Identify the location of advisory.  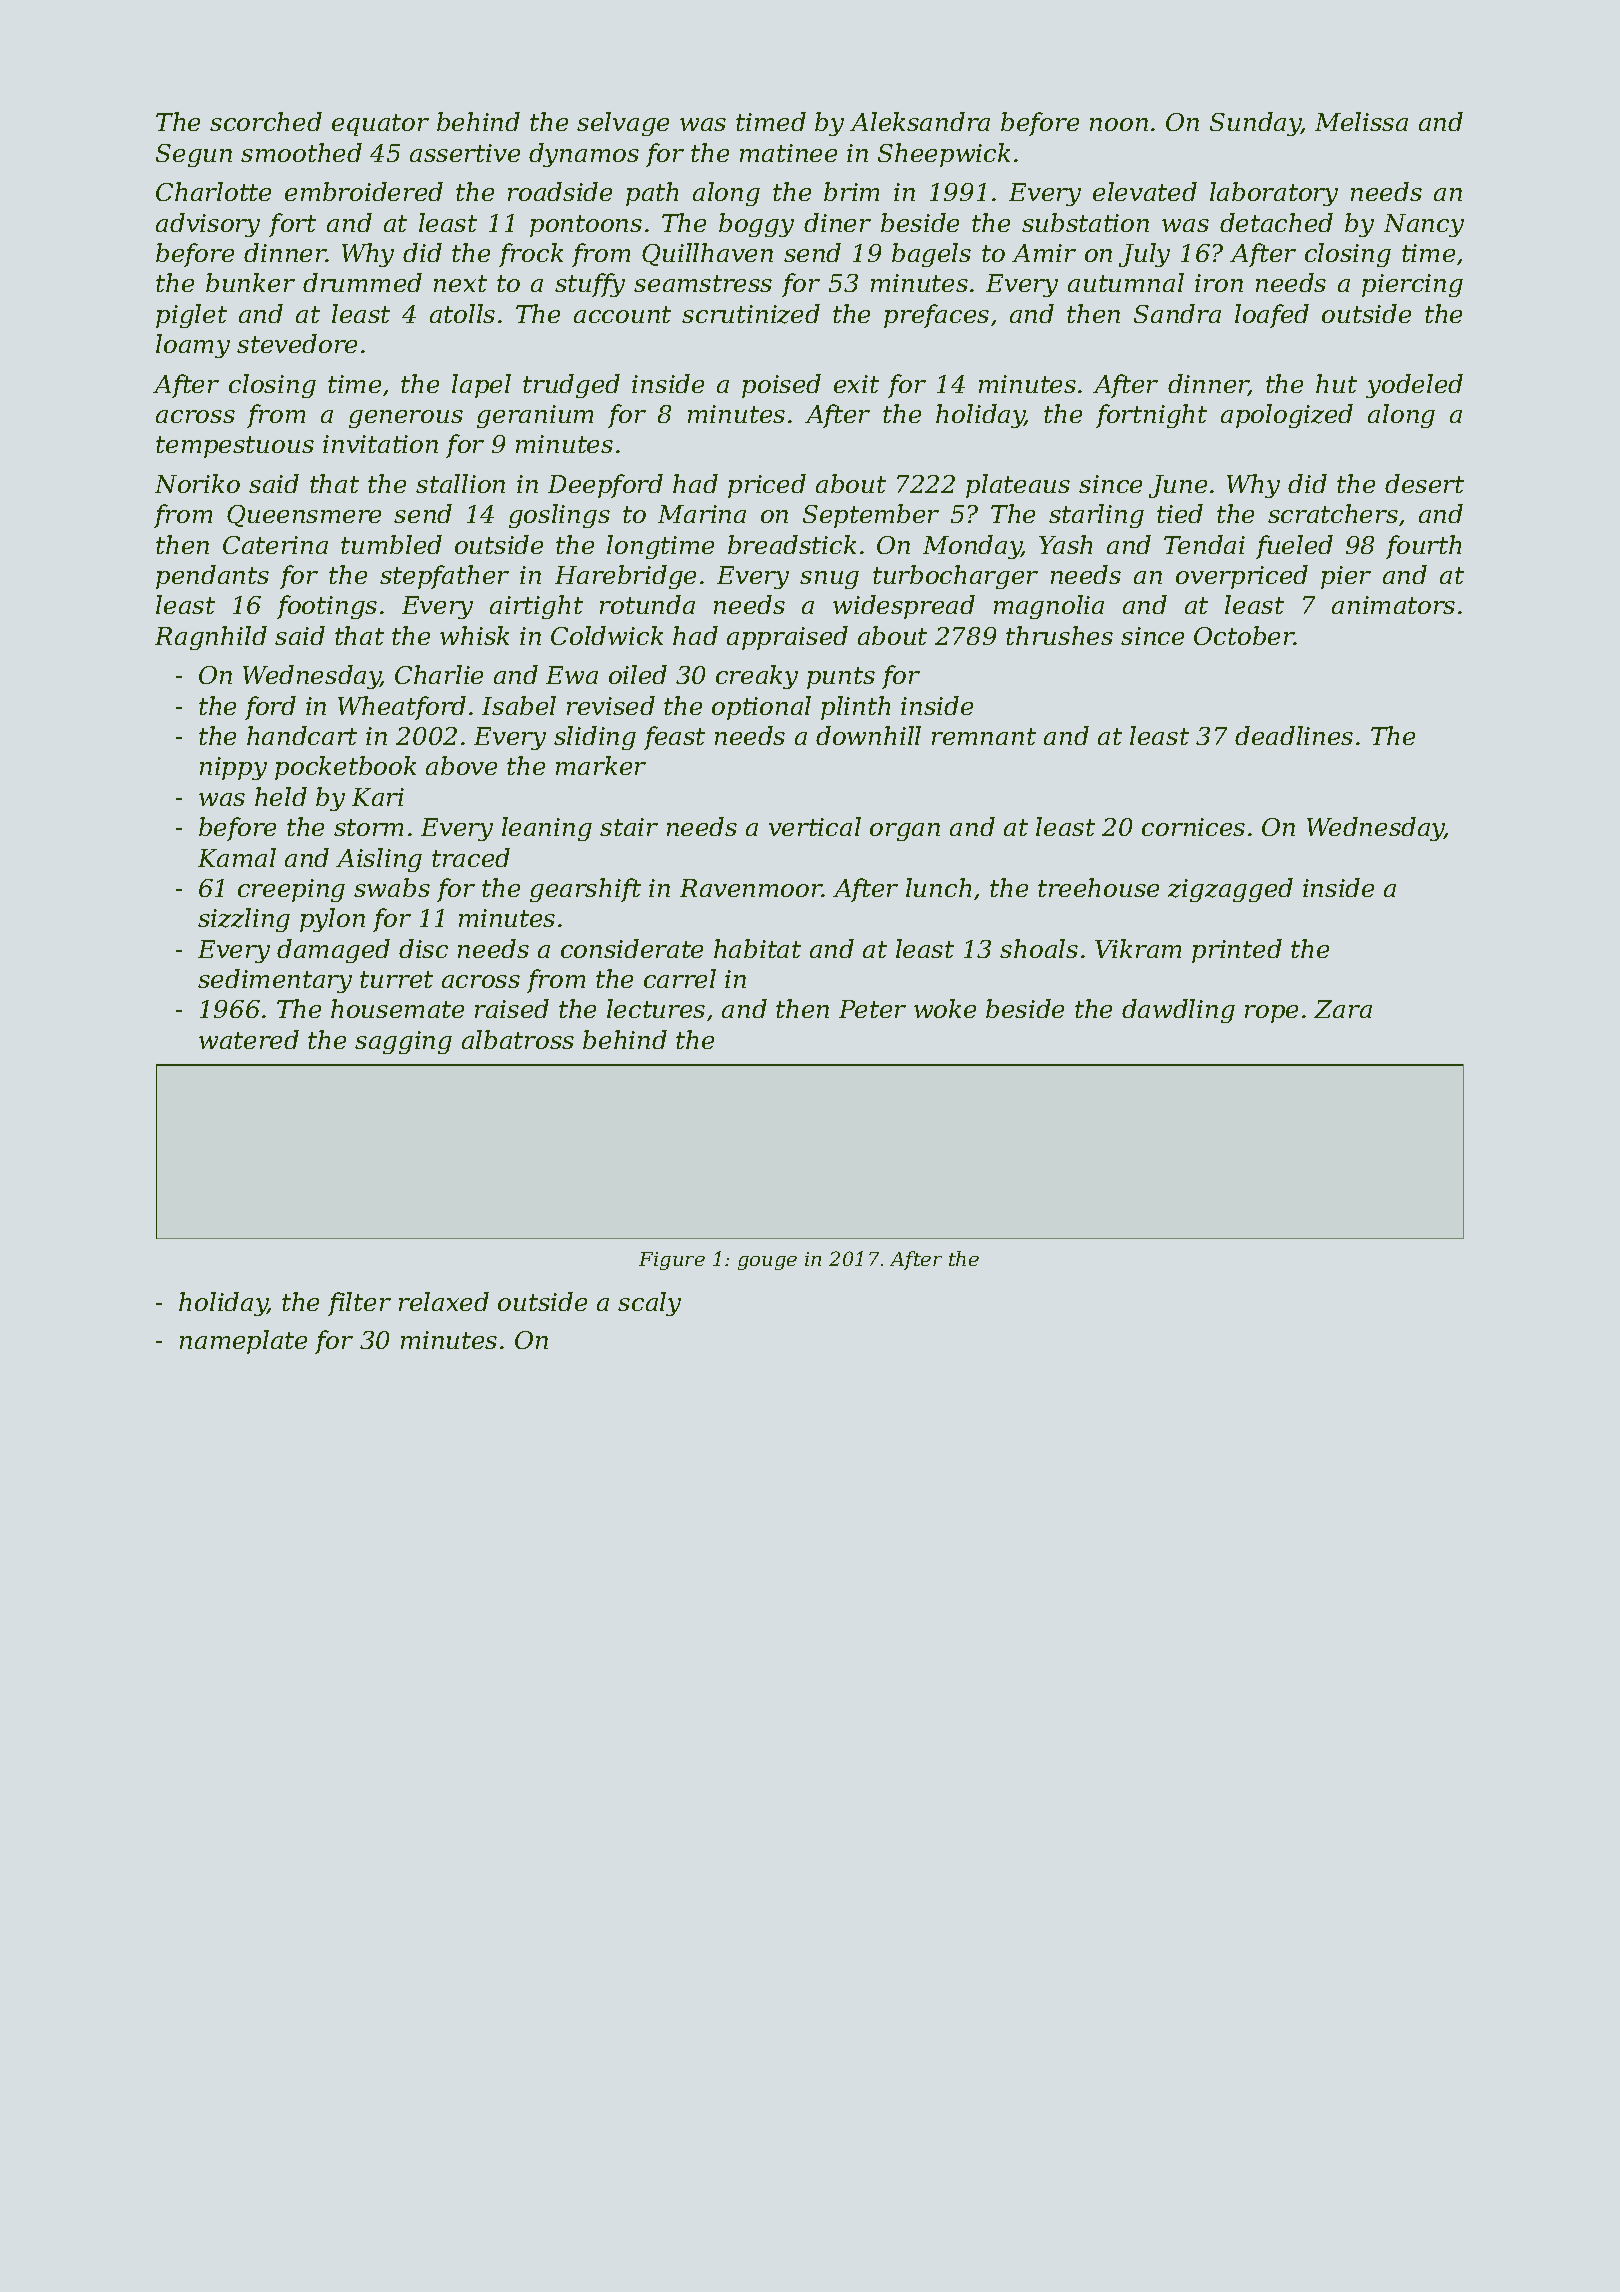
(208, 225).
